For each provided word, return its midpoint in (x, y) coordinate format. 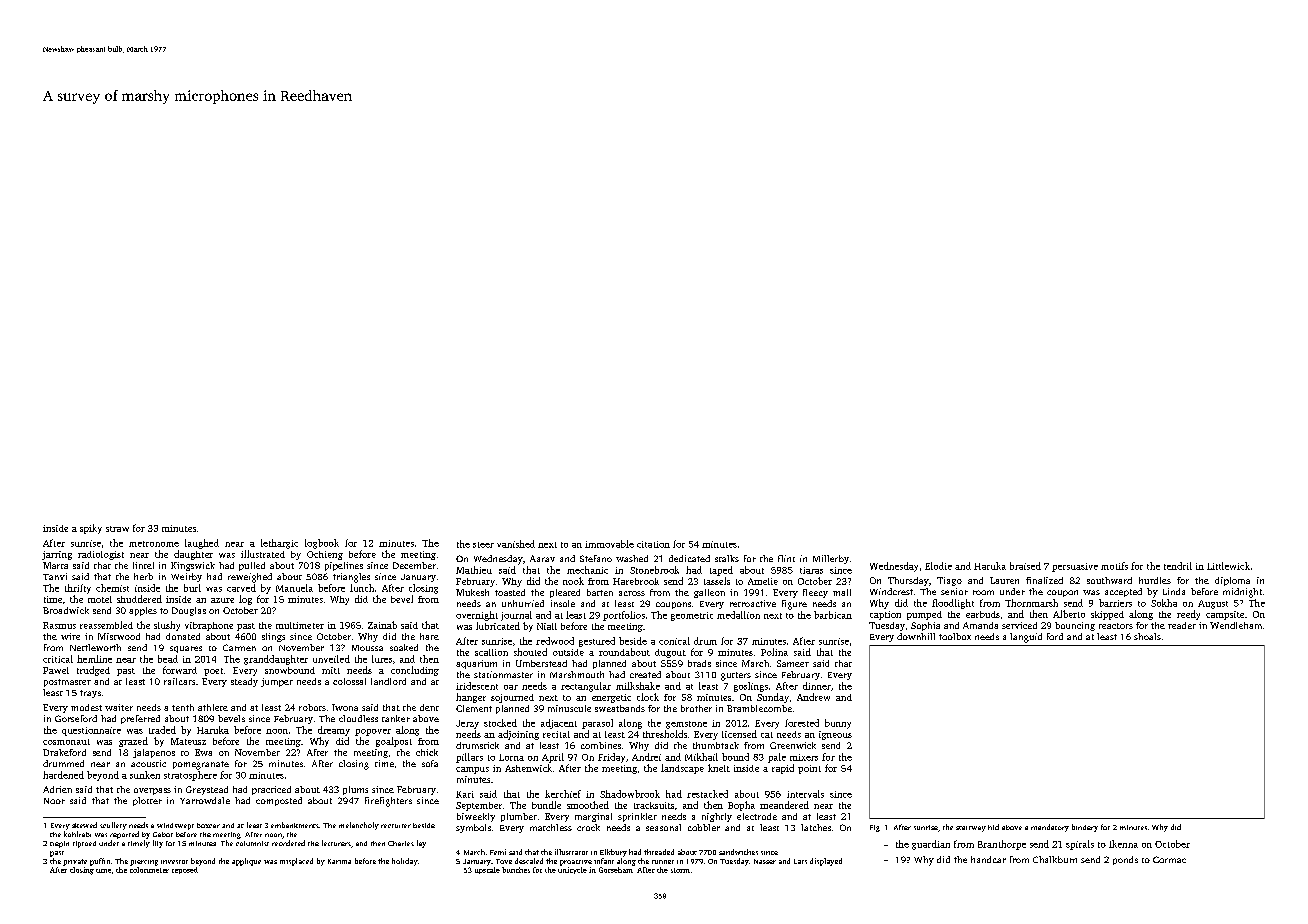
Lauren (1004, 580)
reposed (185, 870)
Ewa (203, 752)
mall (842, 592)
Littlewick (1228, 566)
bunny (838, 724)
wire (70, 636)
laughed (202, 544)
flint (786, 558)
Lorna (511, 757)
